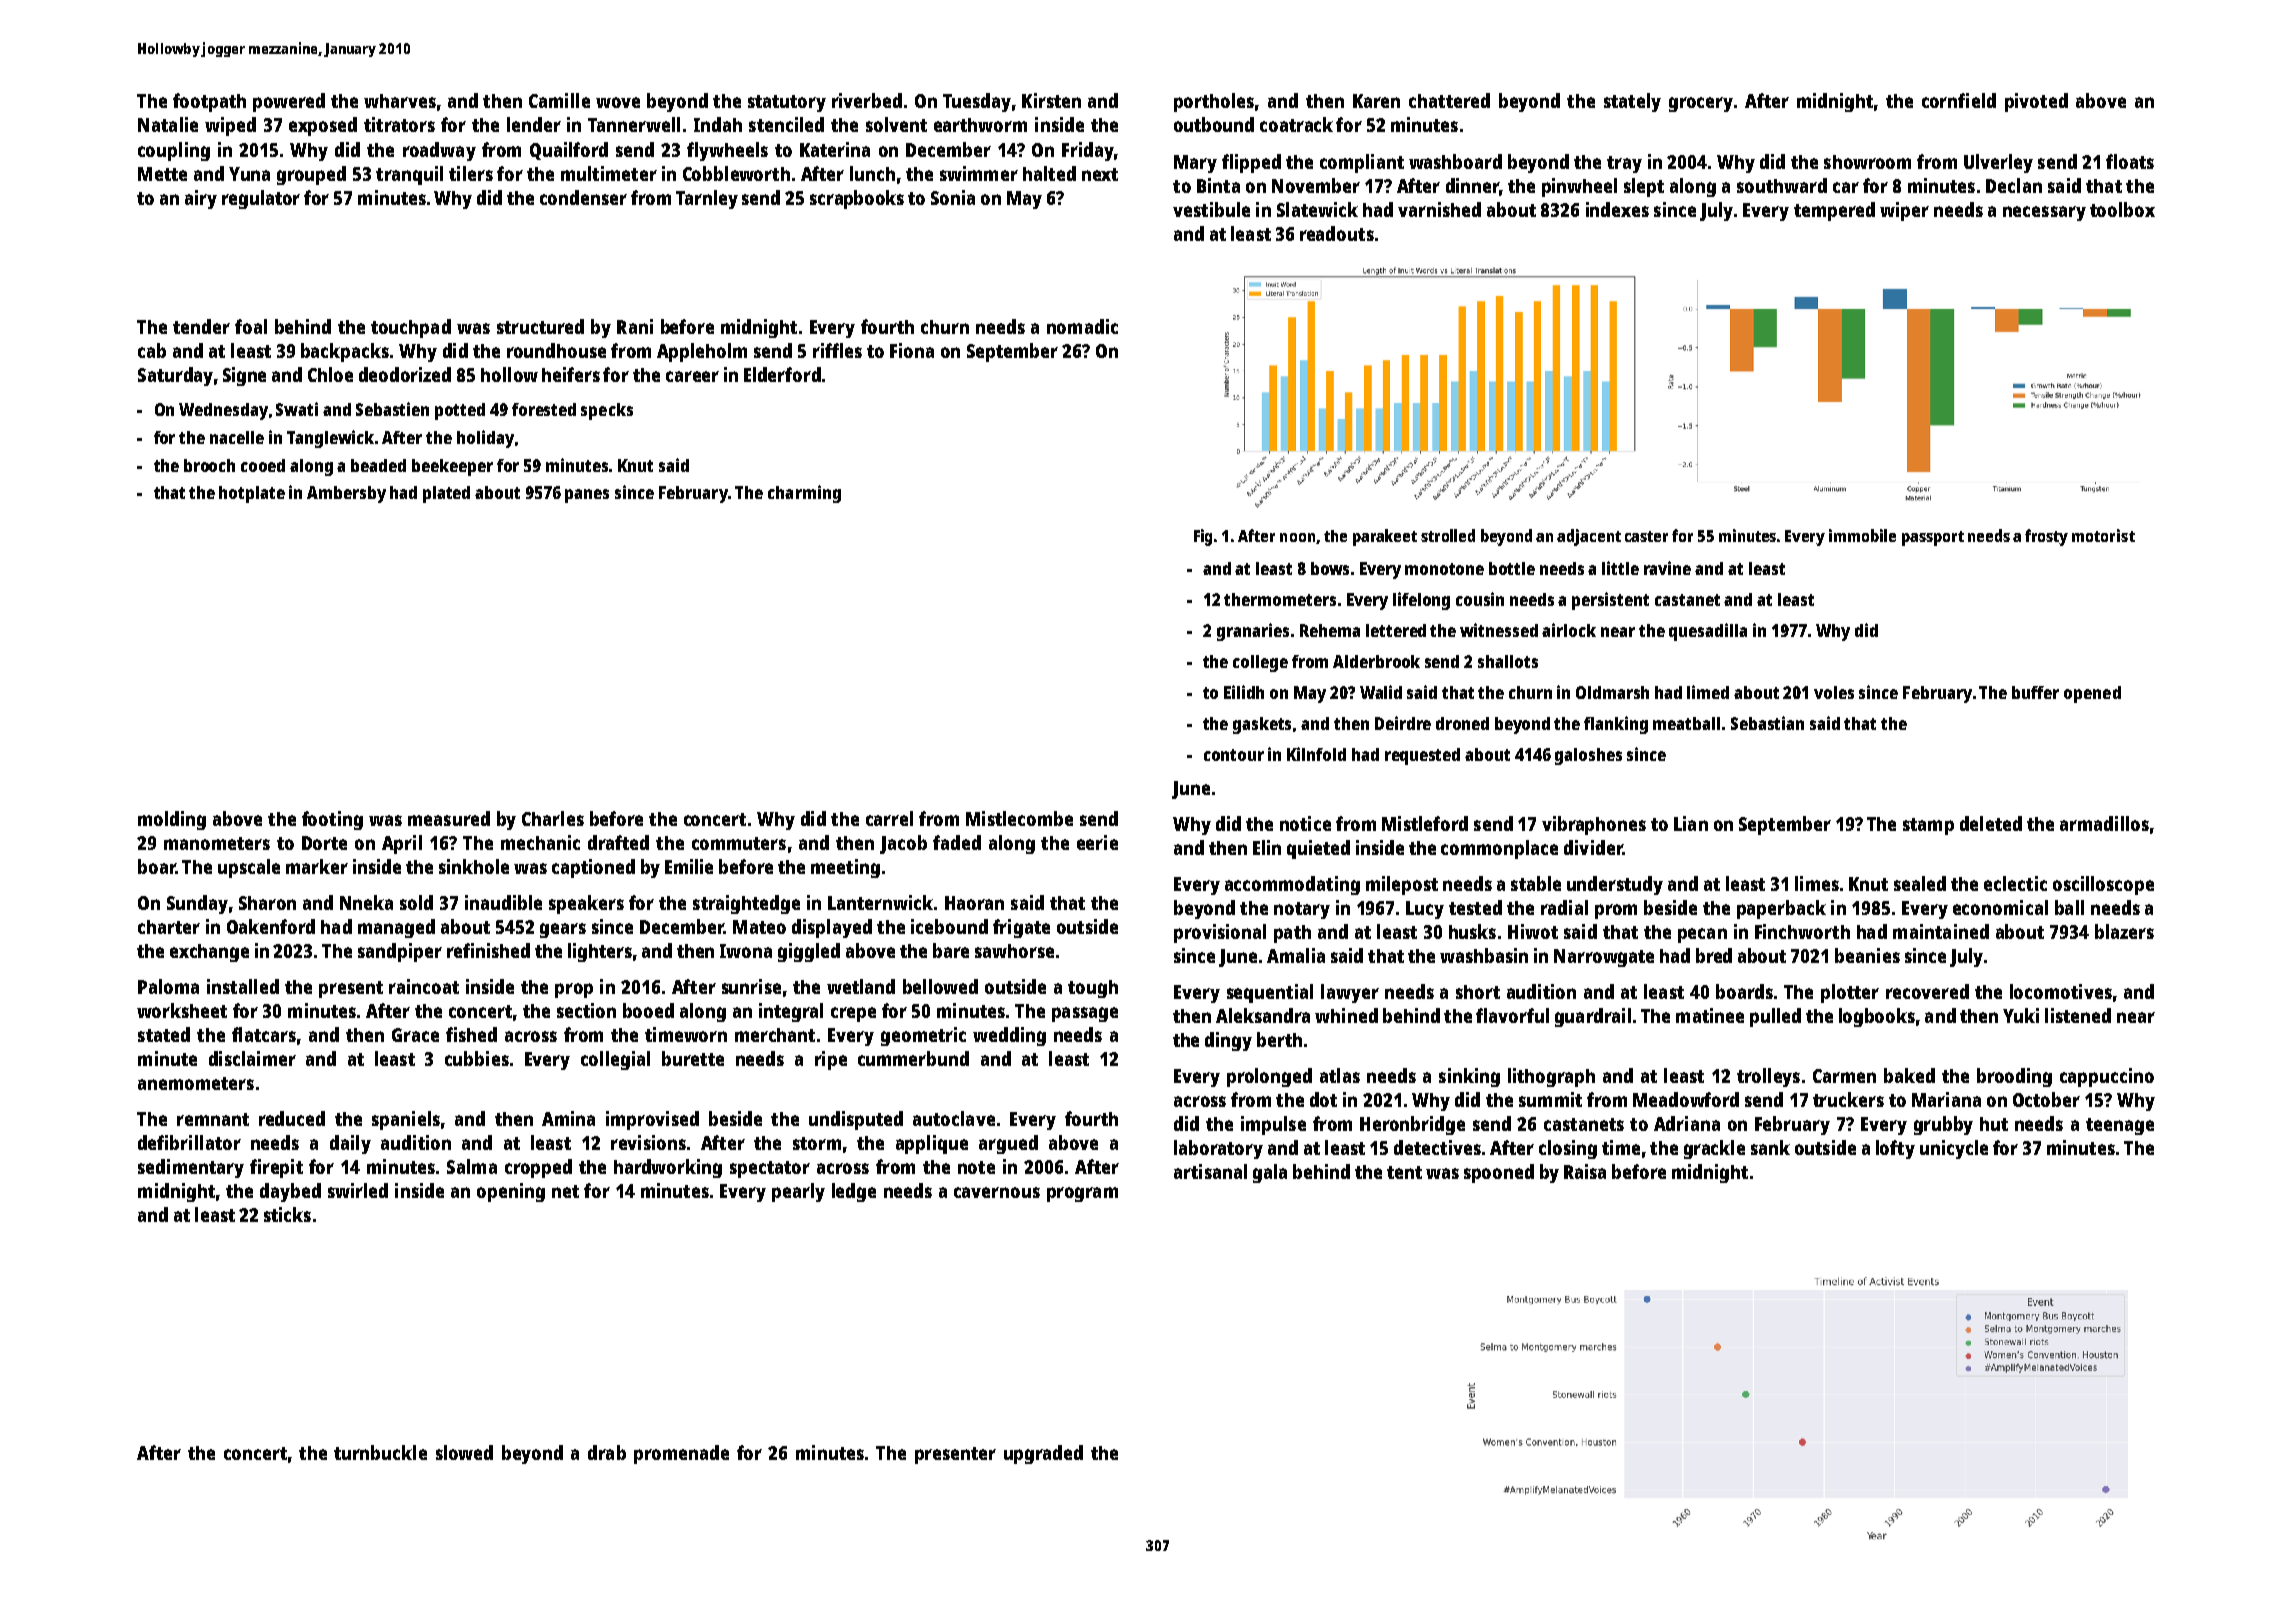  I want to click on opened, so click(2092, 694).
